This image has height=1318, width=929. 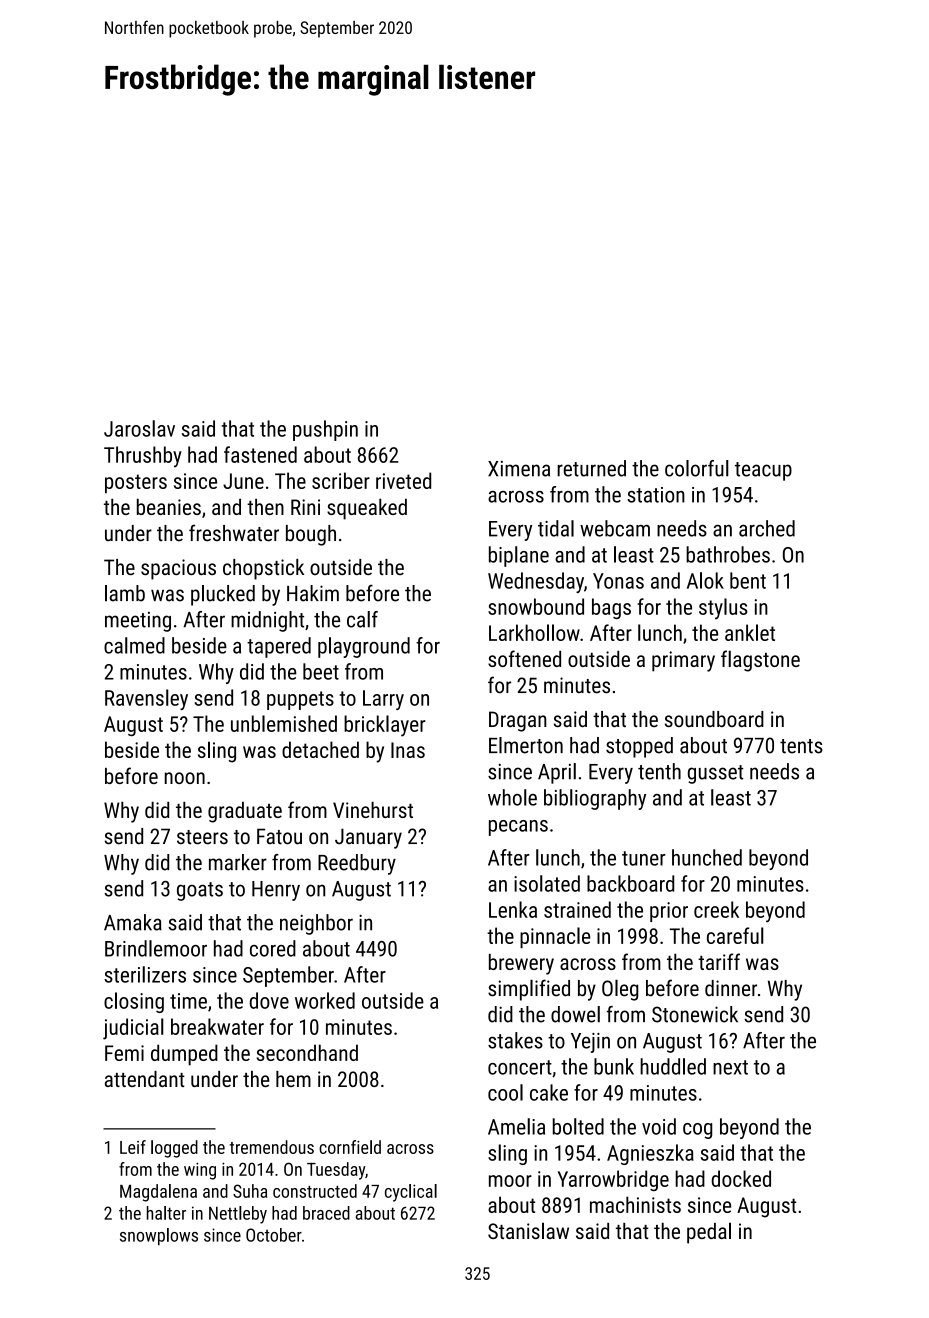 I want to click on creek, so click(x=716, y=909).
